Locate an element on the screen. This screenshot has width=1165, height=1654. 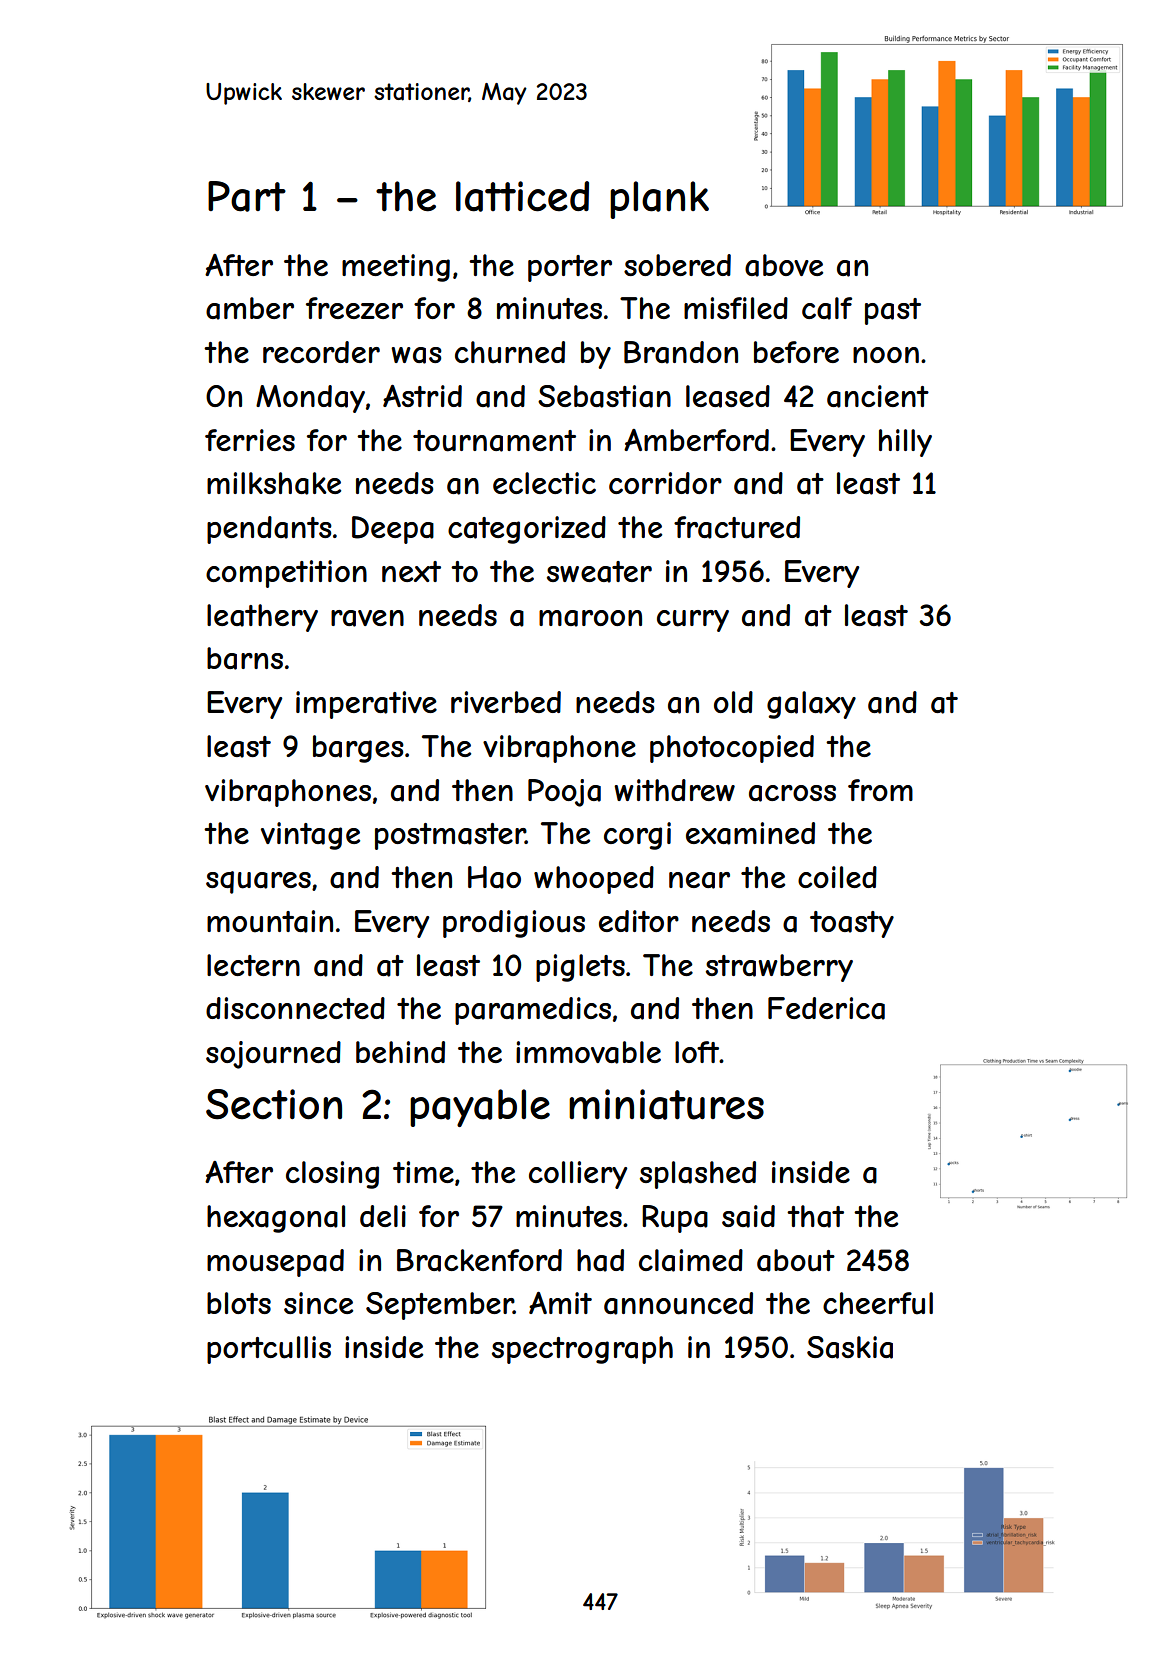
corridor is located at coordinates (665, 483).
